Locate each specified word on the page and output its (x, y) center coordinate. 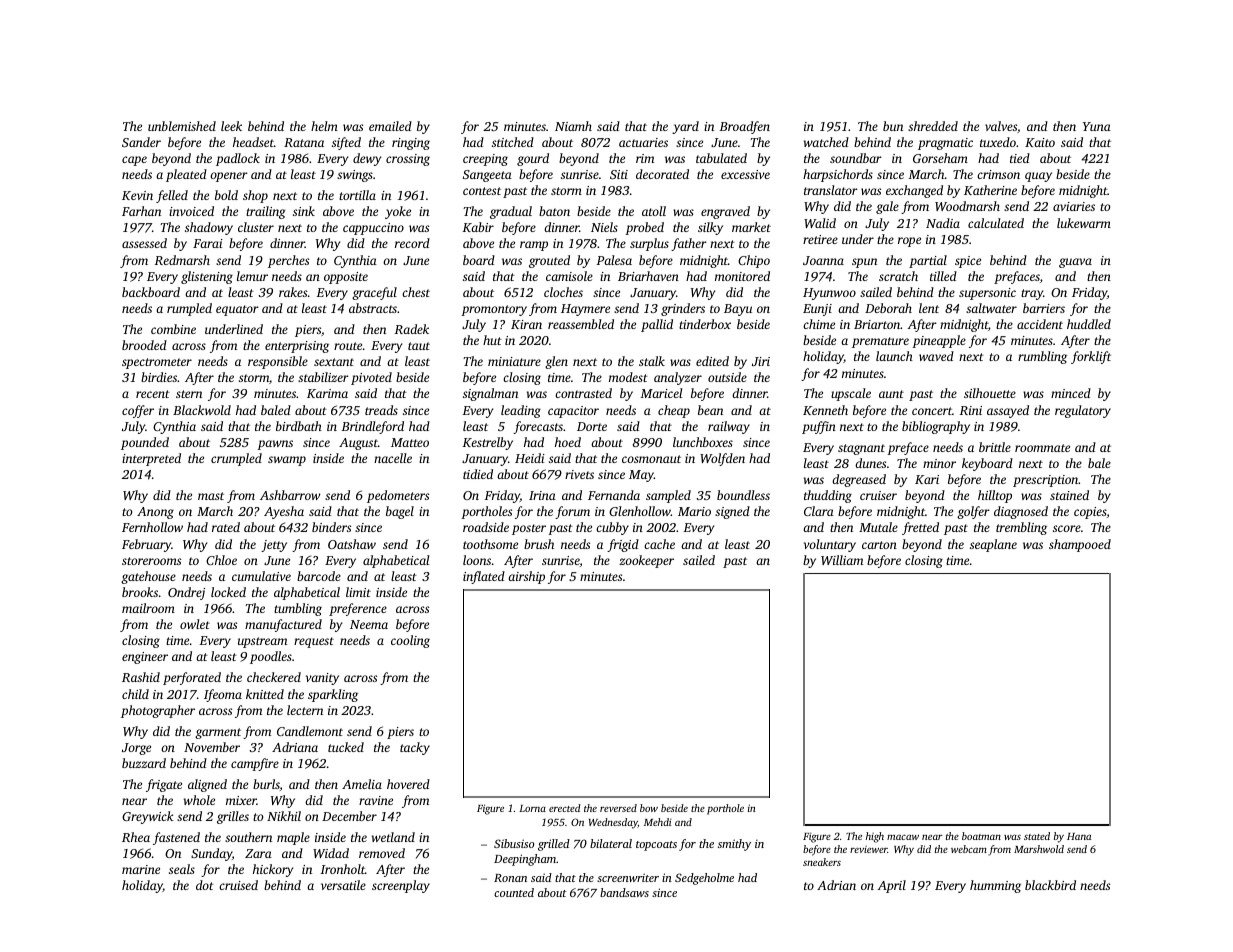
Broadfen (744, 127)
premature (880, 342)
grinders (683, 309)
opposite (346, 278)
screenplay (401, 886)
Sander (141, 142)
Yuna (1097, 126)
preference (358, 609)
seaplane (993, 545)
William (842, 560)
